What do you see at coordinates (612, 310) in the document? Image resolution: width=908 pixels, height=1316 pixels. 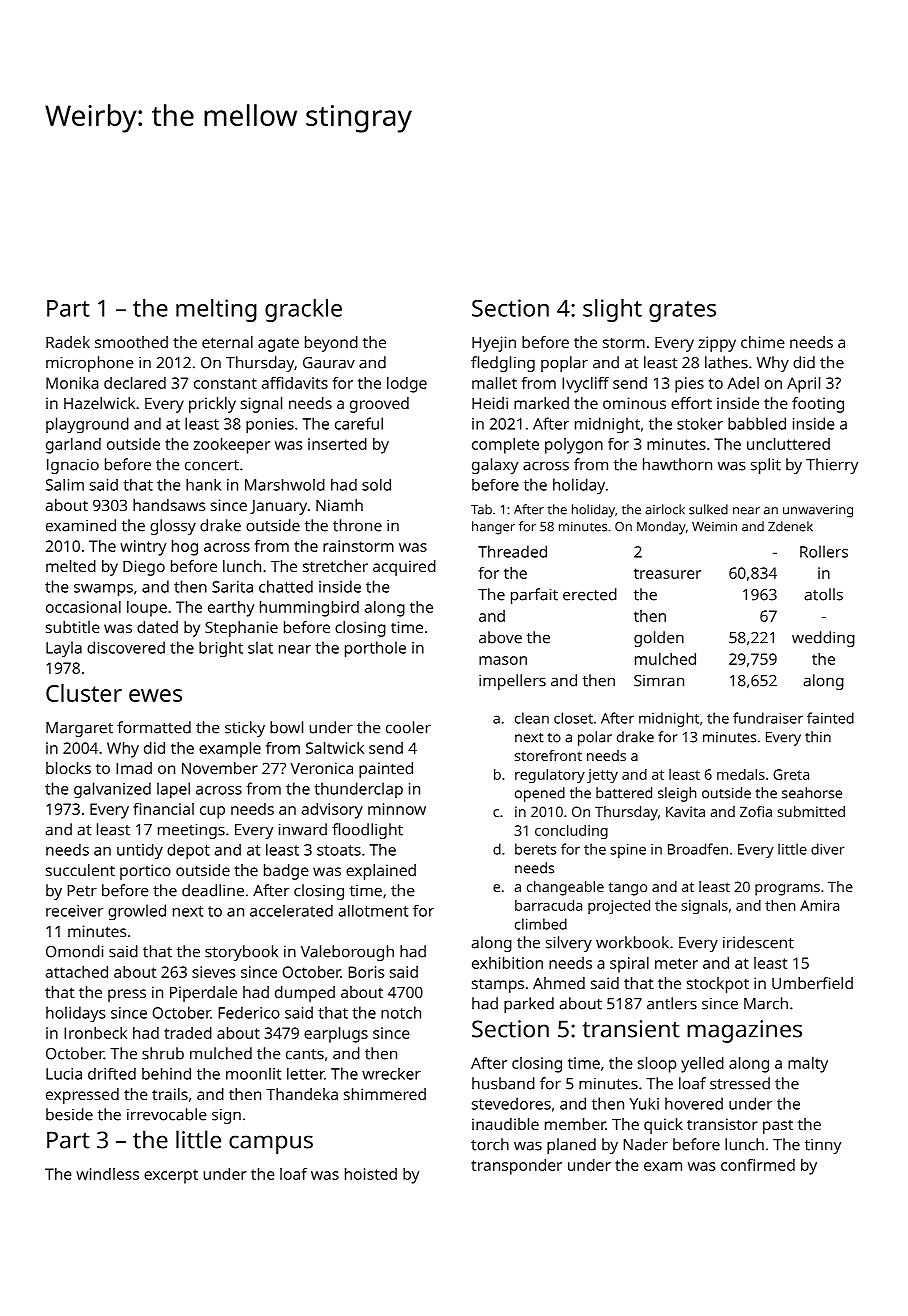 I see `slight` at bounding box center [612, 310].
